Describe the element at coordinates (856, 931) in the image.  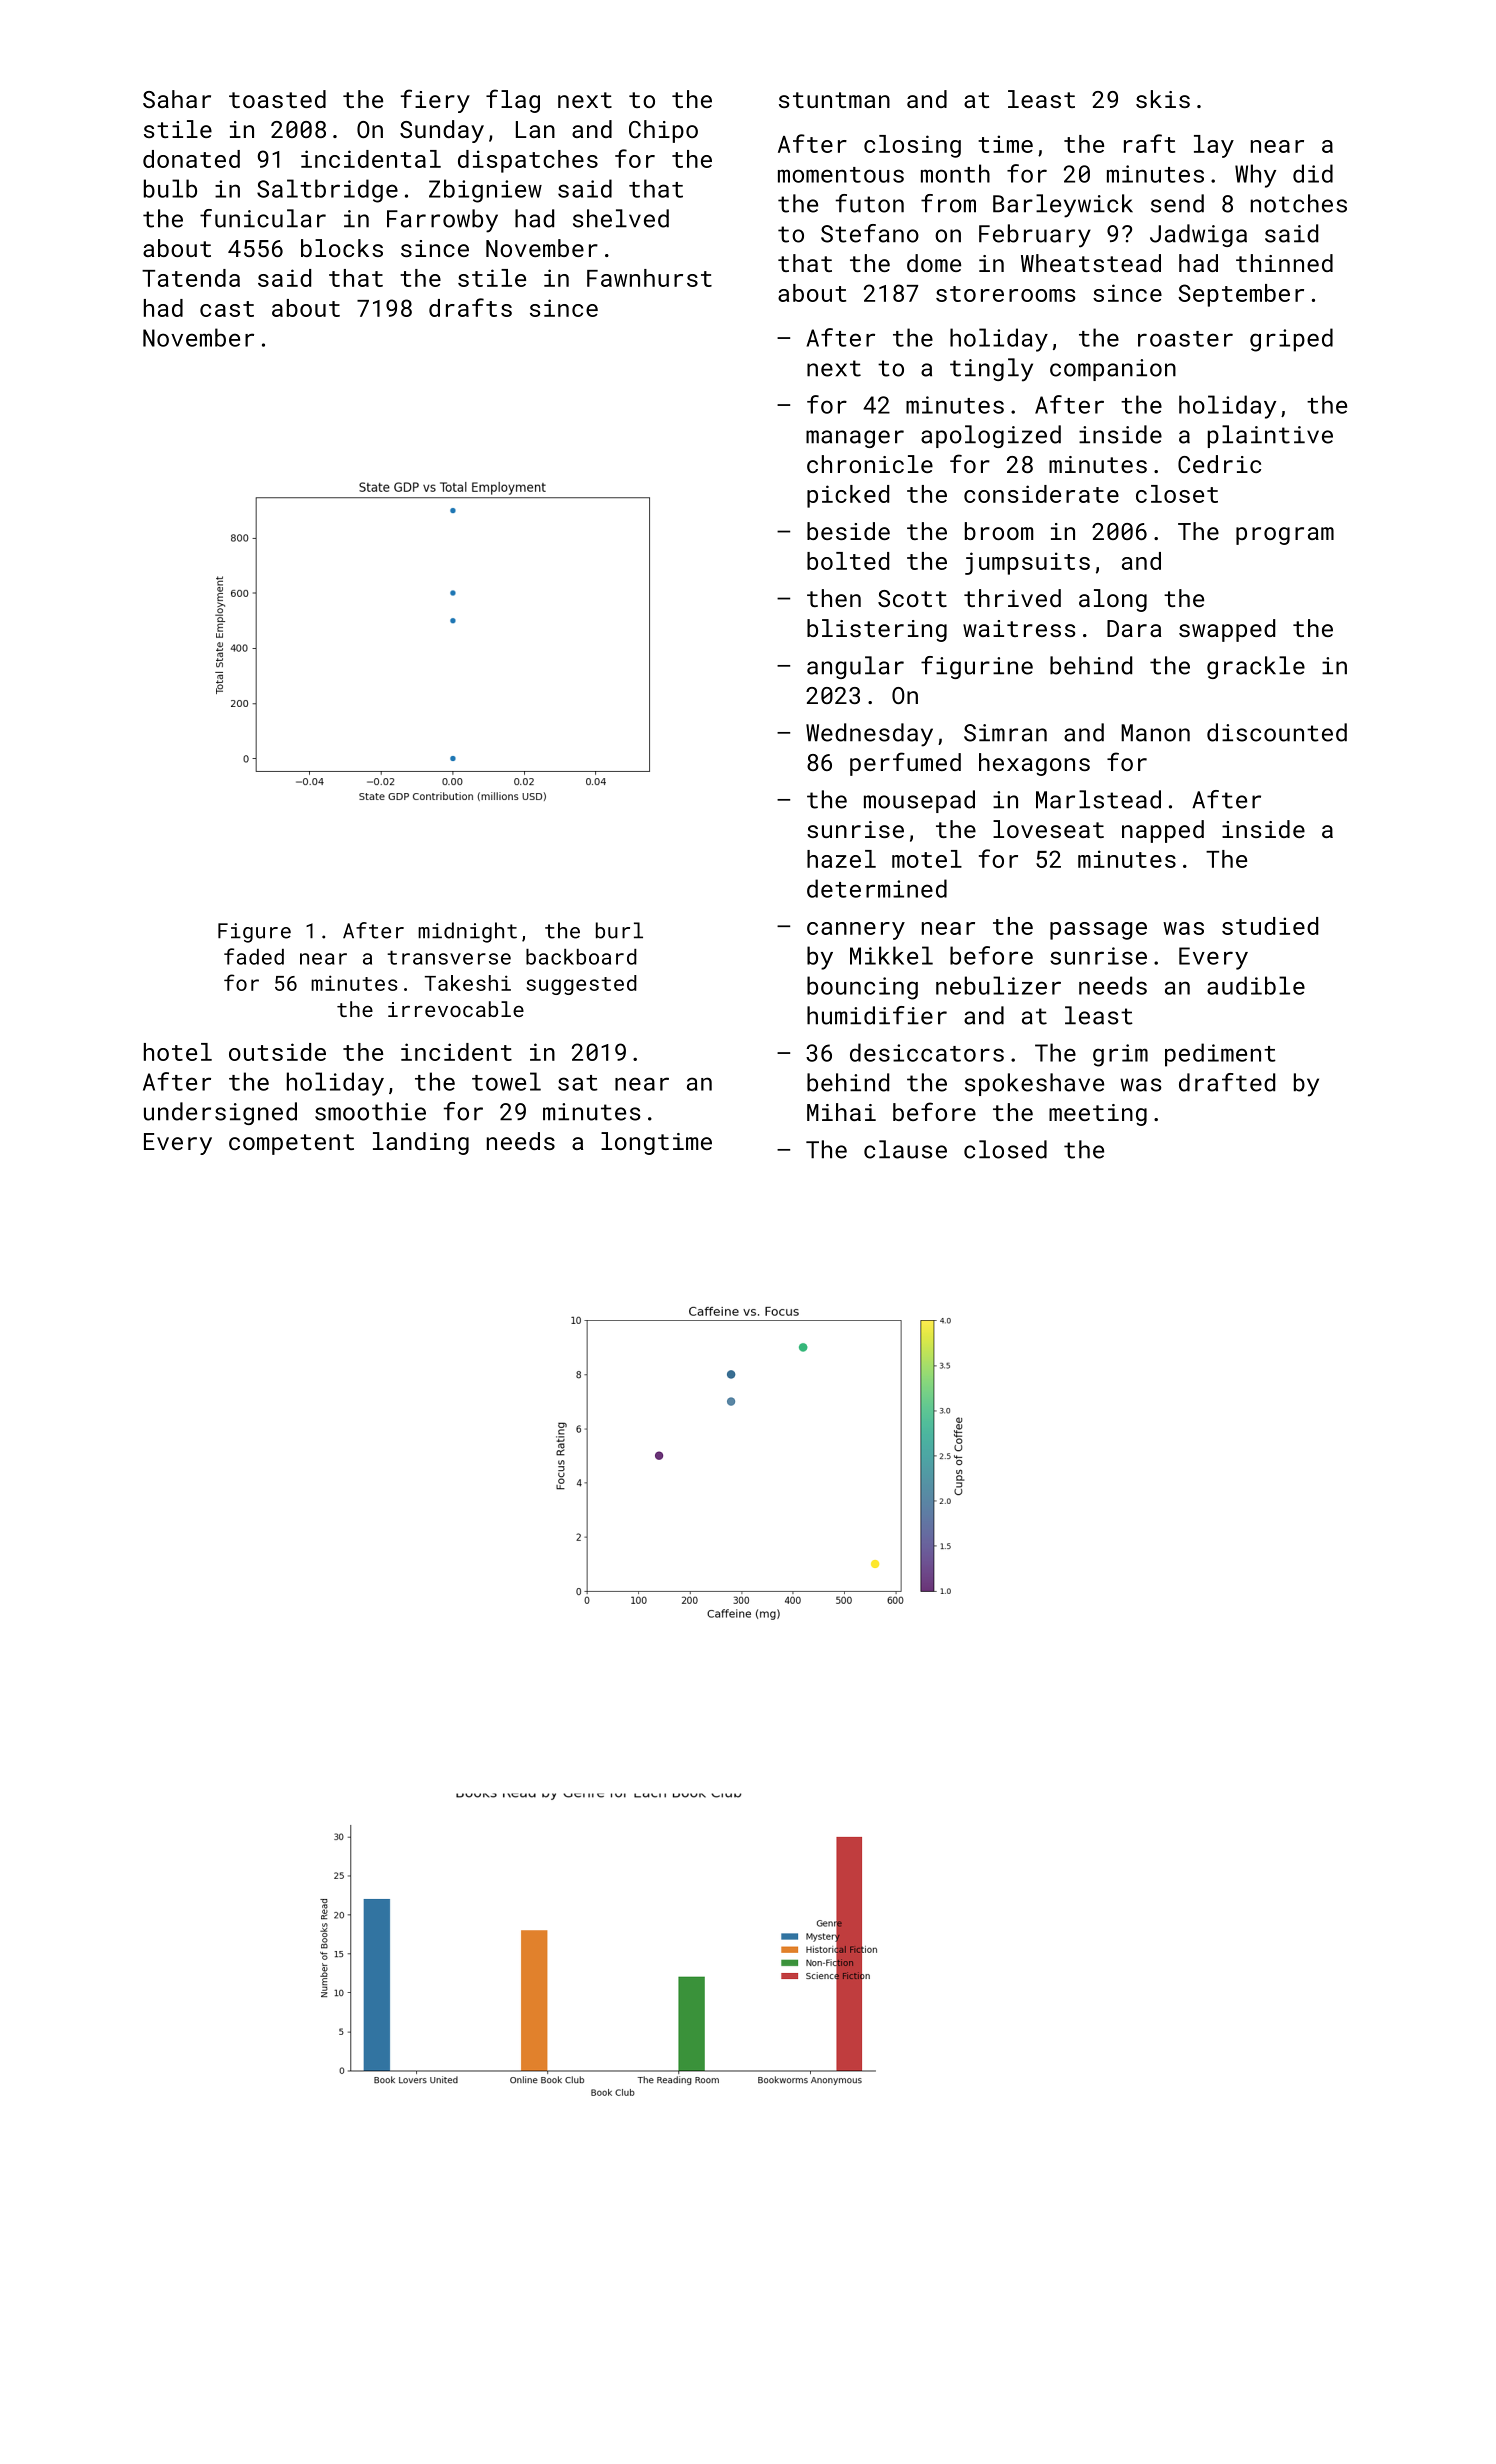
I see `cannery` at that location.
